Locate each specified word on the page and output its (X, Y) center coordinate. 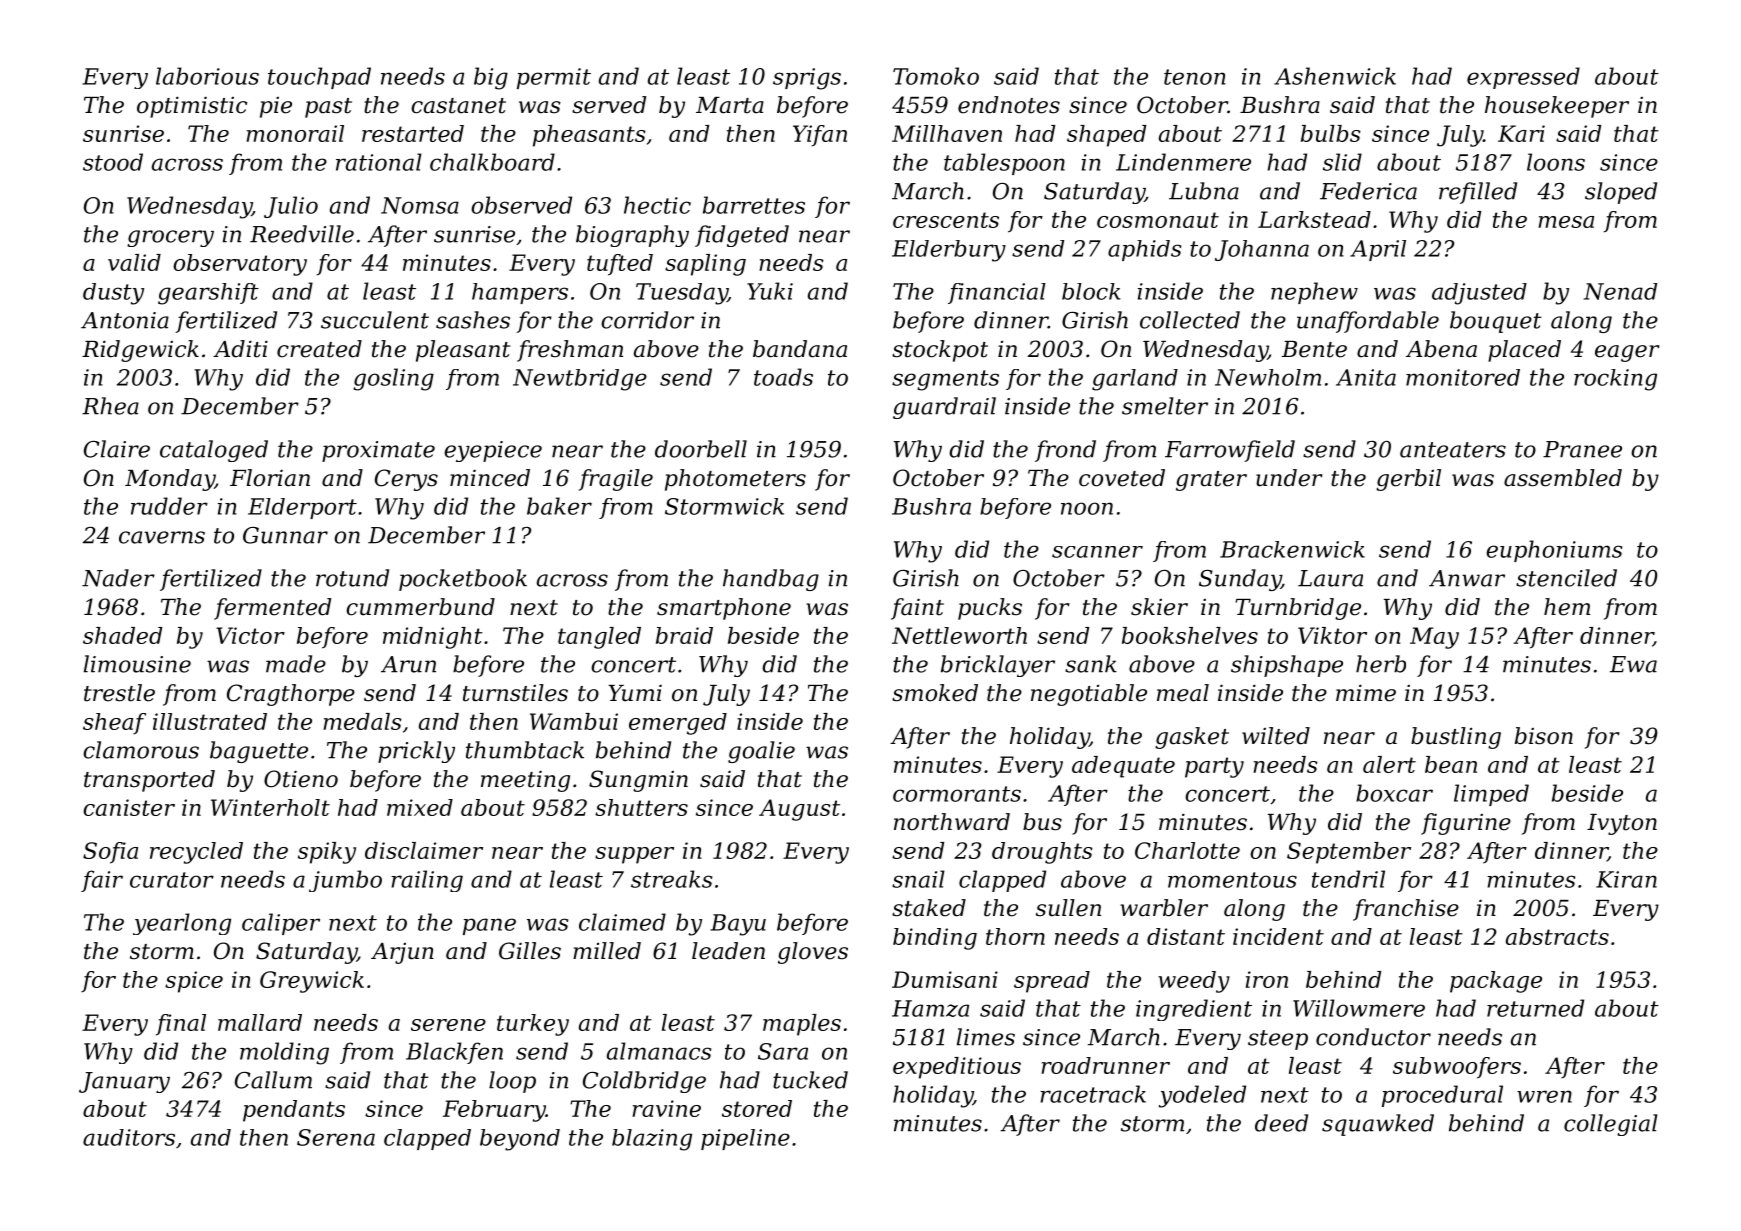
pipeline (745, 1139)
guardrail (944, 408)
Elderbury (949, 251)
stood (113, 162)
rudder (169, 506)
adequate (1123, 767)
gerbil (1408, 480)
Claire (117, 449)
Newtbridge (580, 380)
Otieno (301, 779)
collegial (1611, 1125)
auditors (129, 1137)
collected (1190, 320)
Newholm (1268, 377)
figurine (1466, 824)
